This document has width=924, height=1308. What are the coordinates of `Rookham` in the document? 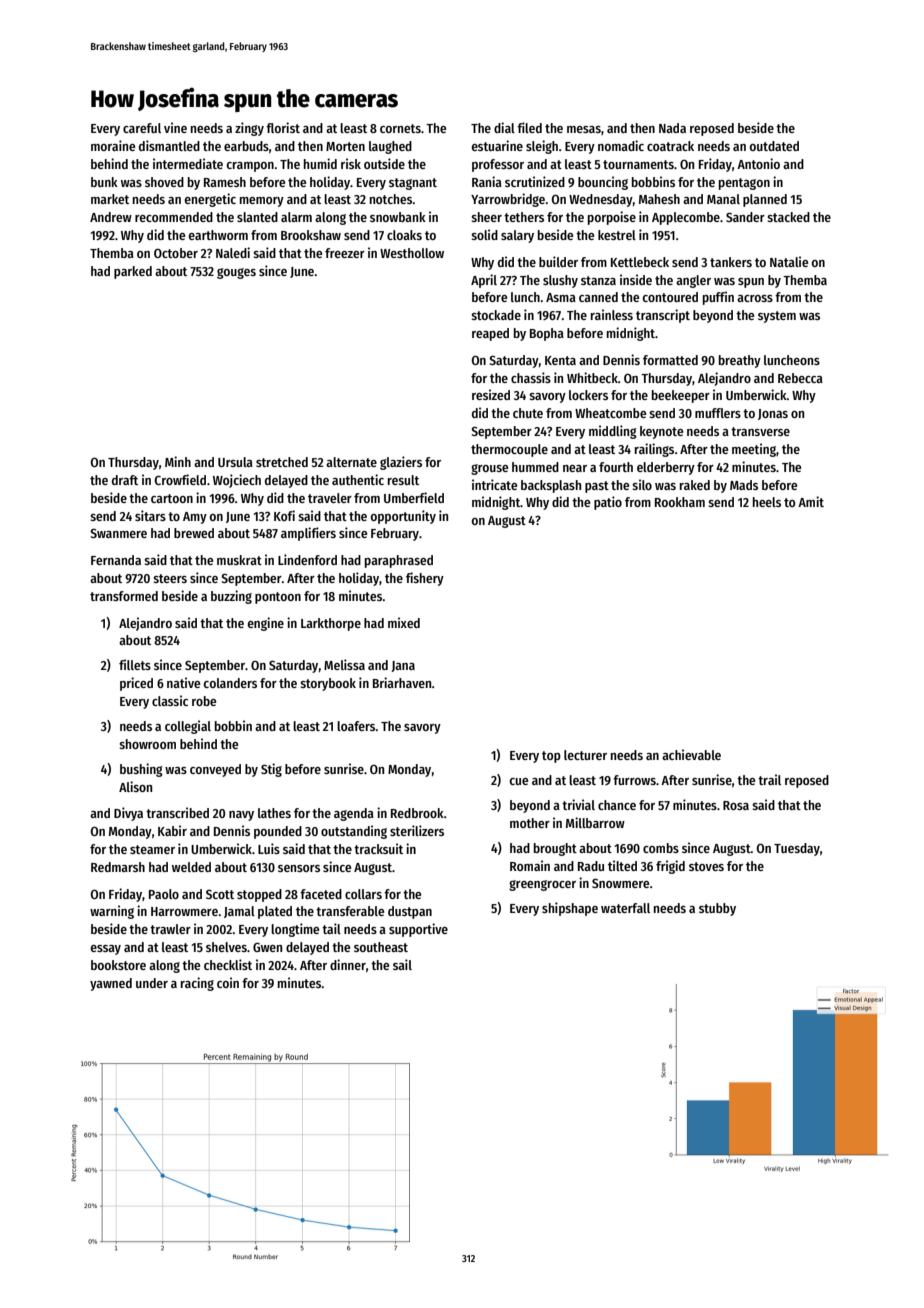 It's located at (680, 502).
